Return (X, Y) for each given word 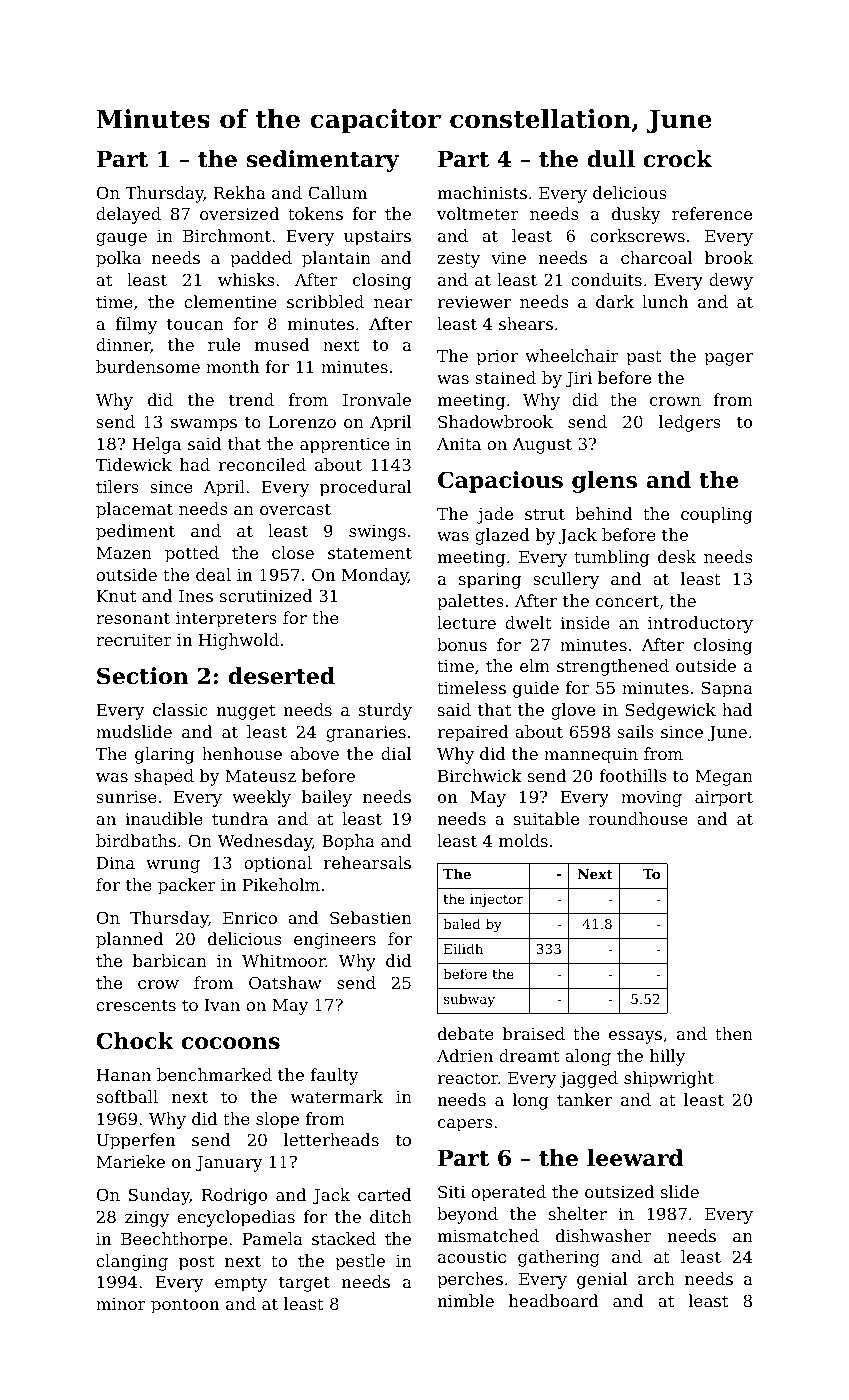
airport (724, 799)
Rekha (239, 192)
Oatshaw (285, 982)
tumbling (612, 558)
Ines (196, 596)
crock (677, 159)
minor (121, 1304)
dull (611, 159)
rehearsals (367, 862)
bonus (462, 644)
